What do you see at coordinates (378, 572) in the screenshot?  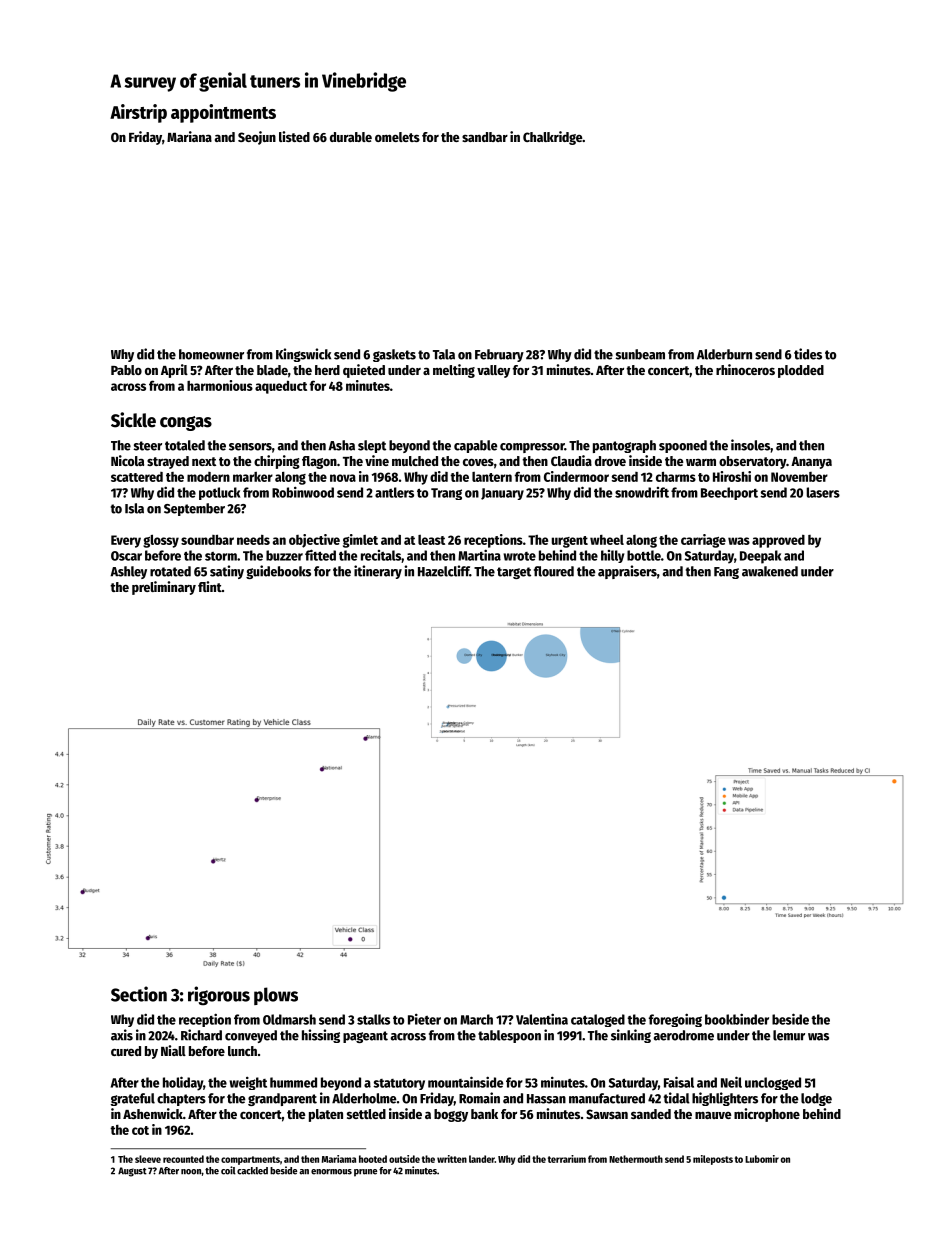 I see `itinerary` at bounding box center [378, 572].
